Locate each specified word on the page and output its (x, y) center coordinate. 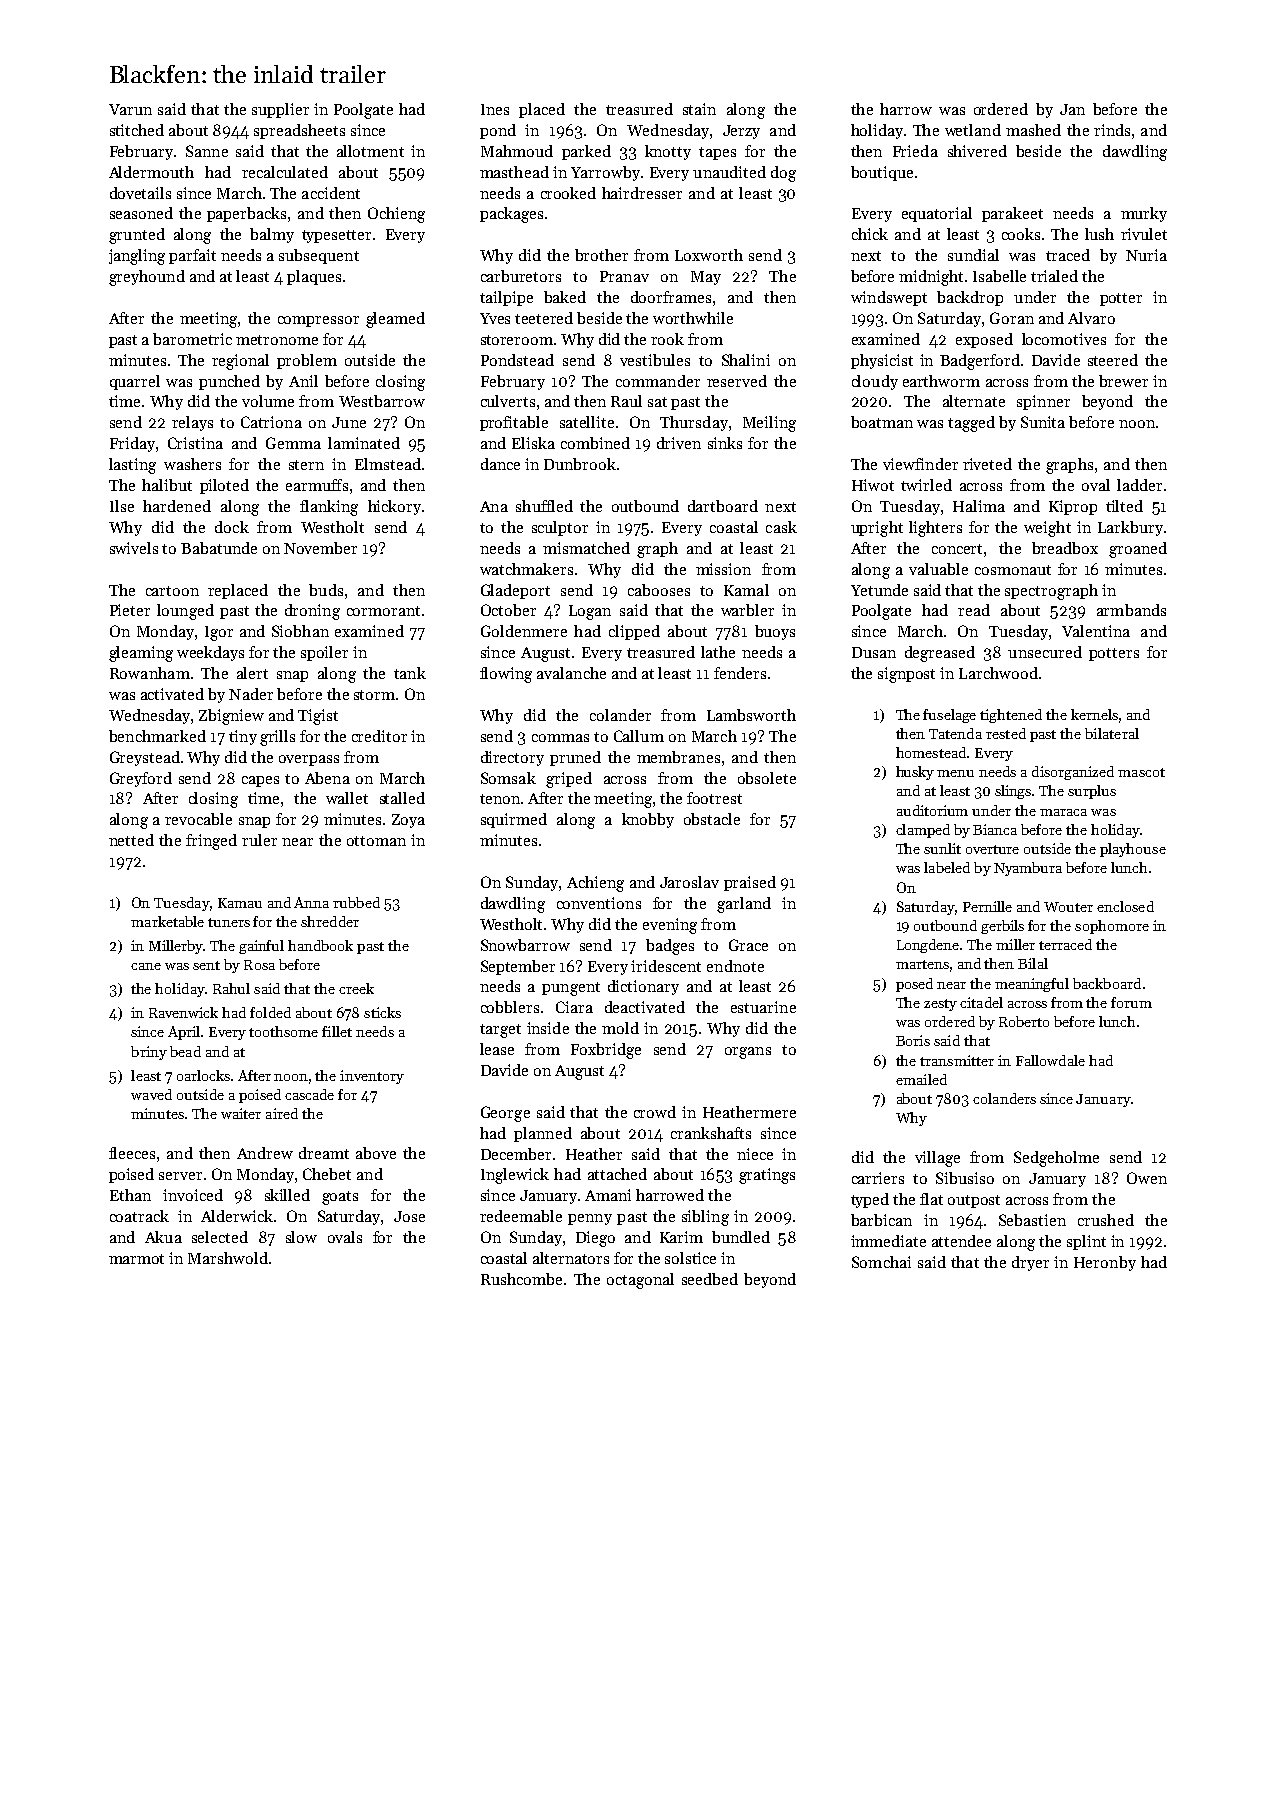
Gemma (293, 443)
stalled (402, 798)
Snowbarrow (525, 945)
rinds (1112, 130)
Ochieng (396, 215)
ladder (1139, 485)
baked (565, 297)
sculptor (560, 528)
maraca (1063, 812)
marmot (136, 1259)
